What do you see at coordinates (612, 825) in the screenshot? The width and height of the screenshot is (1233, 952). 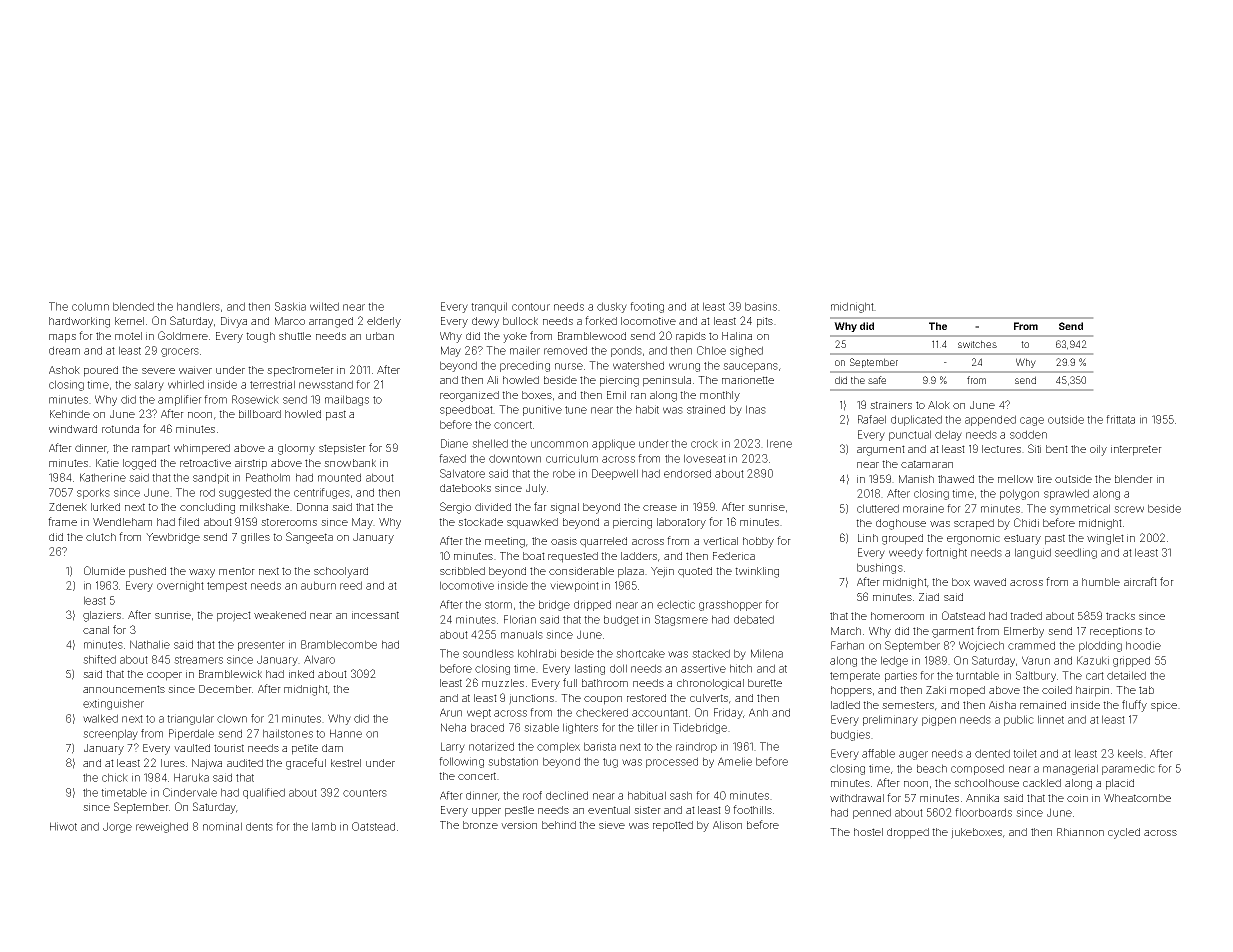 I see `sieve` at bounding box center [612, 825].
